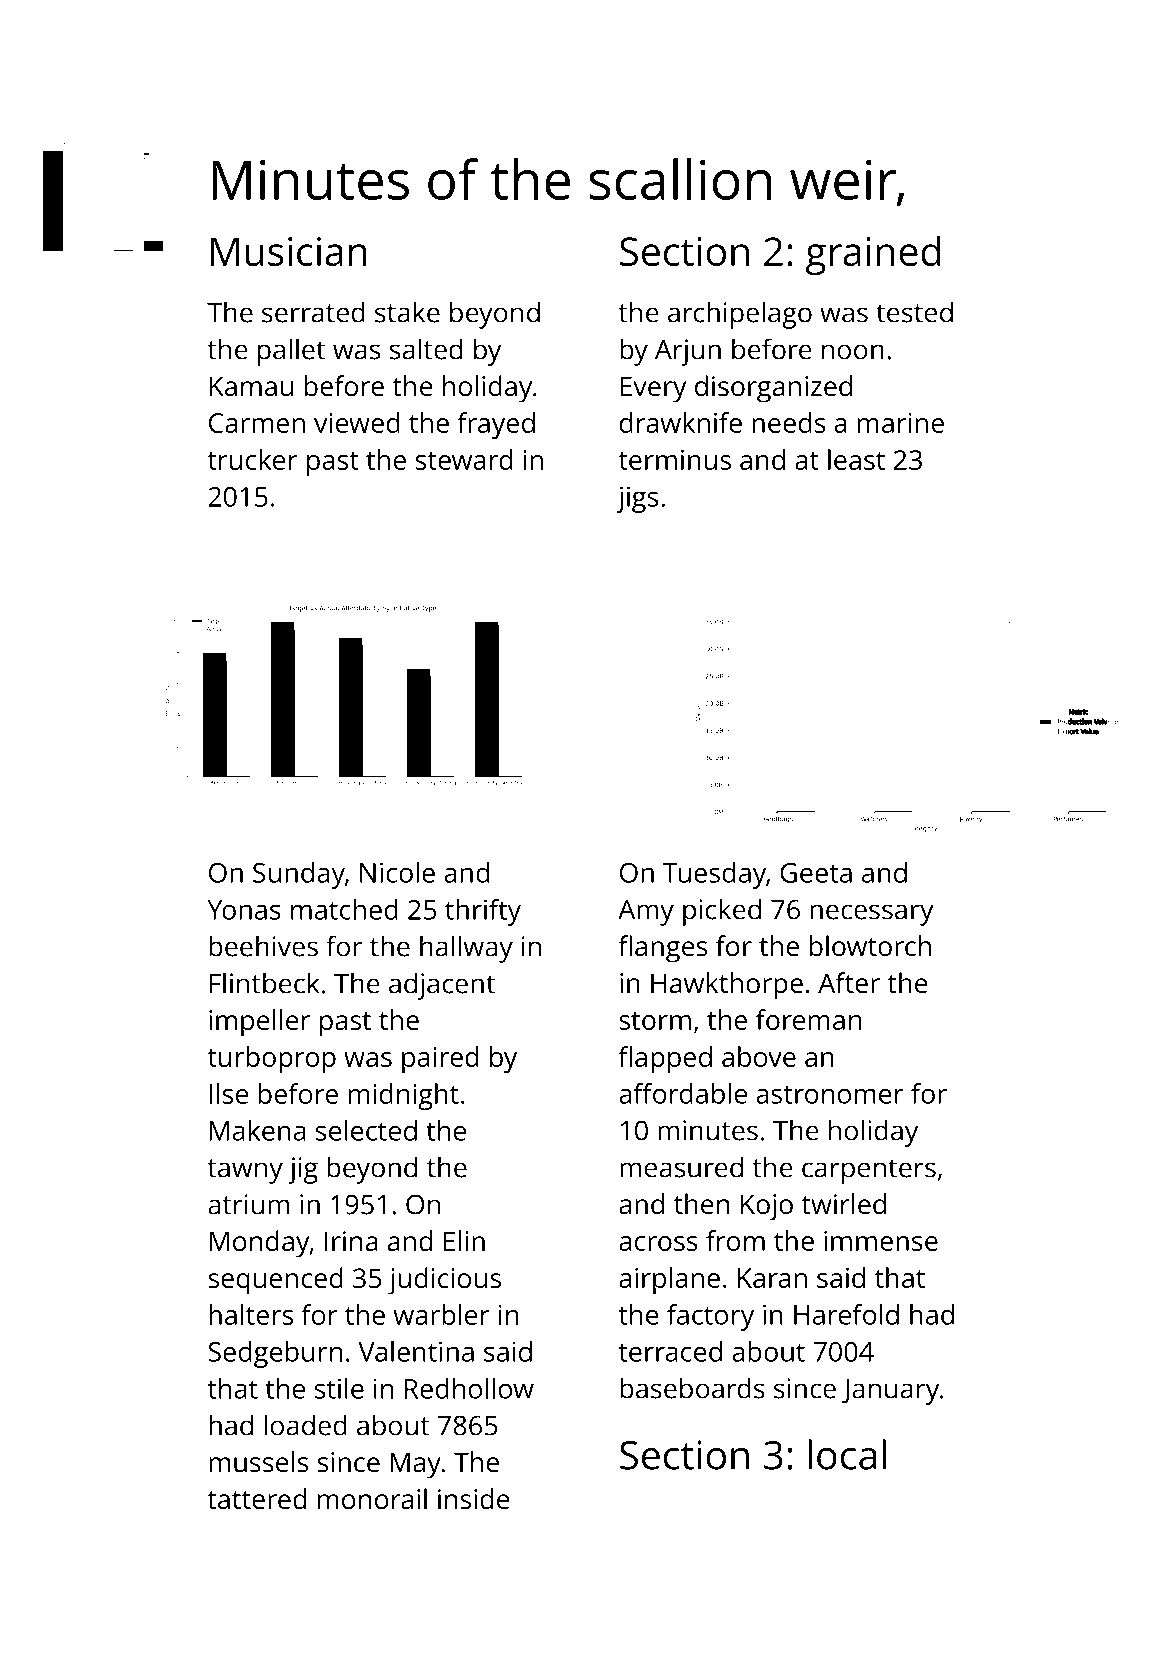 The width and height of the image is (1165, 1654). What do you see at coordinates (483, 912) in the image?
I see `thrifty` at bounding box center [483, 912].
